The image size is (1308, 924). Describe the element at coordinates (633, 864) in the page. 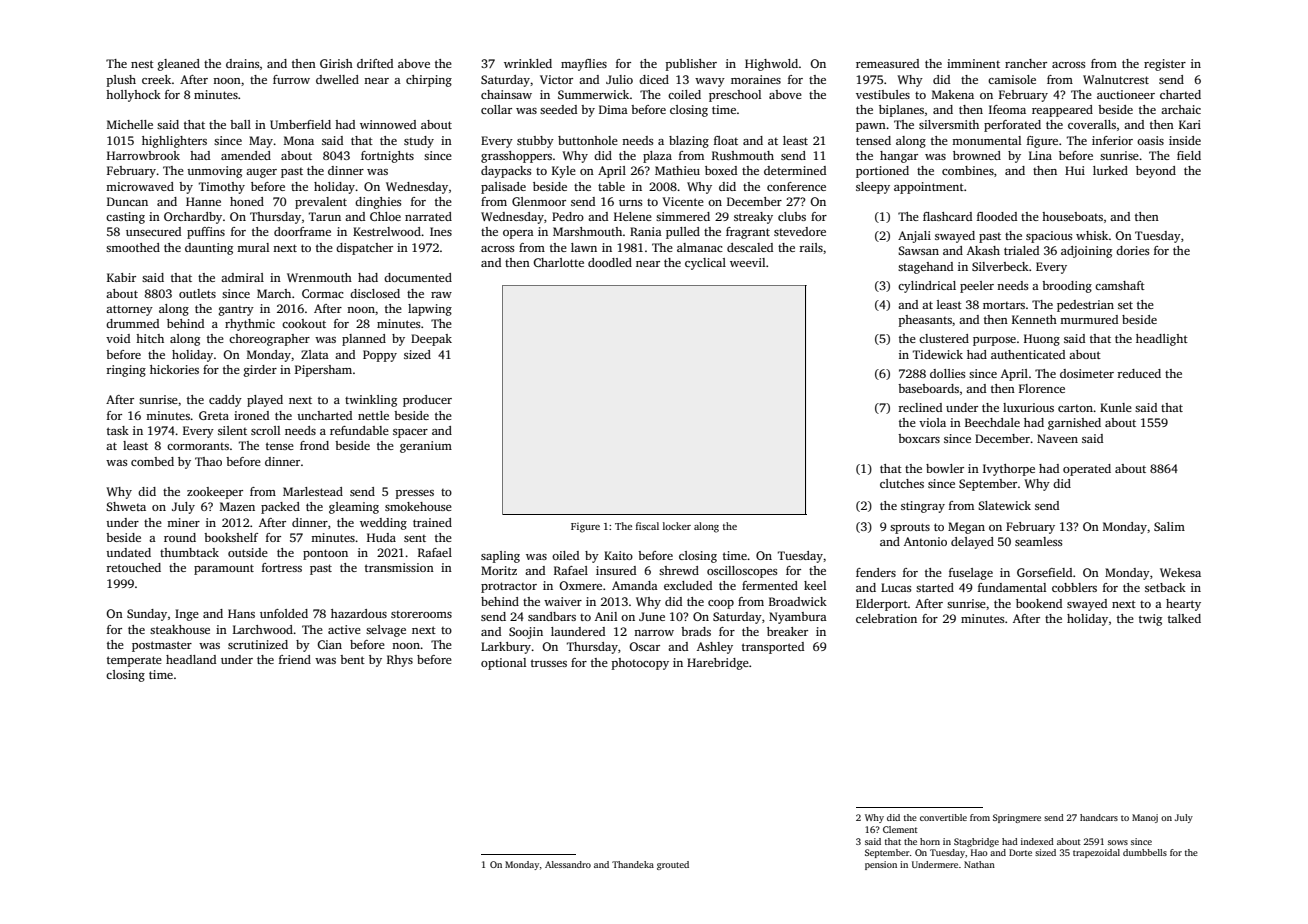

I see `Thandeka` at that location.
